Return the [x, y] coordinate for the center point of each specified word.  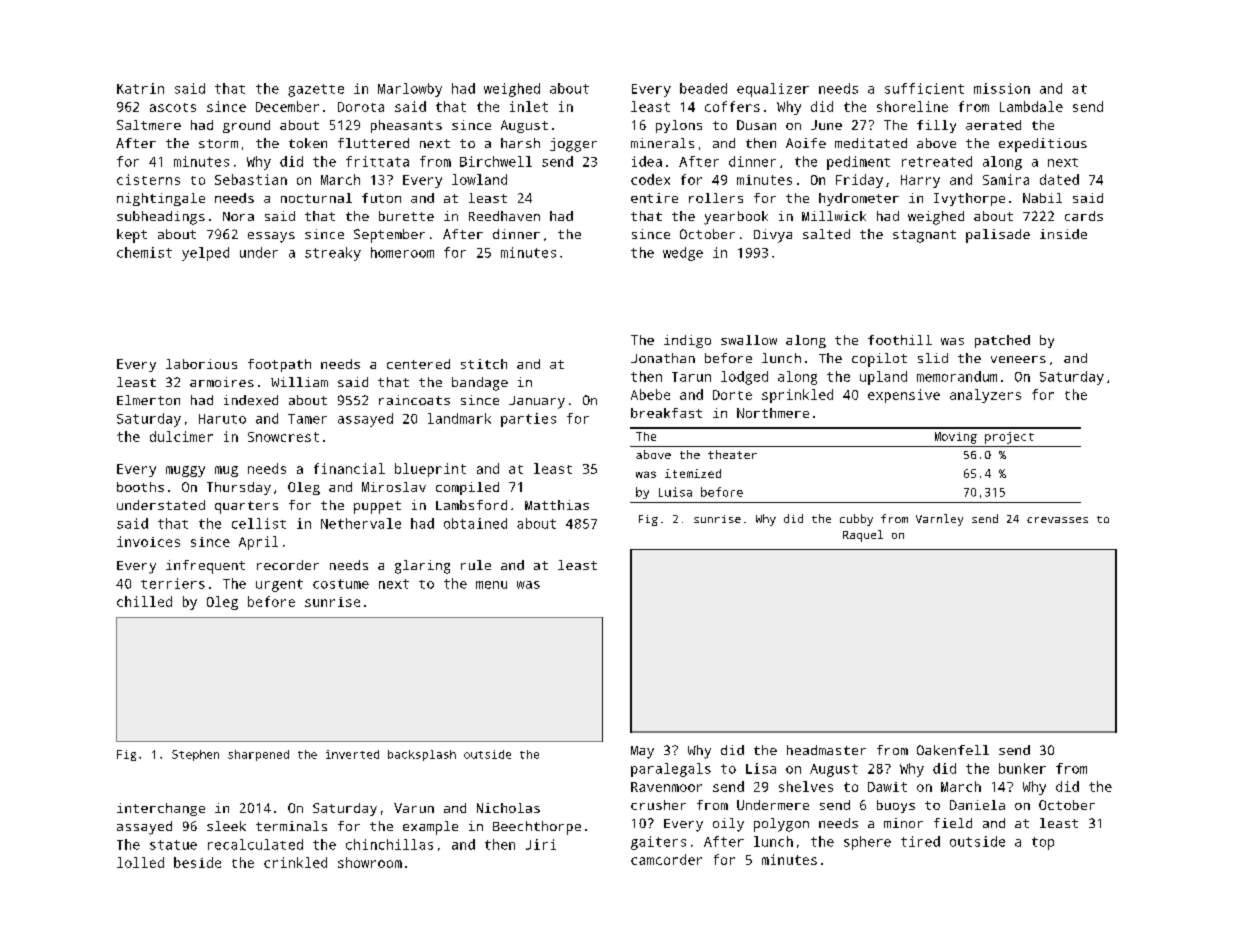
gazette [316, 90]
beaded [703, 88]
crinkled [295, 862]
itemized [693, 473]
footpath [279, 365]
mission [1002, 88]
